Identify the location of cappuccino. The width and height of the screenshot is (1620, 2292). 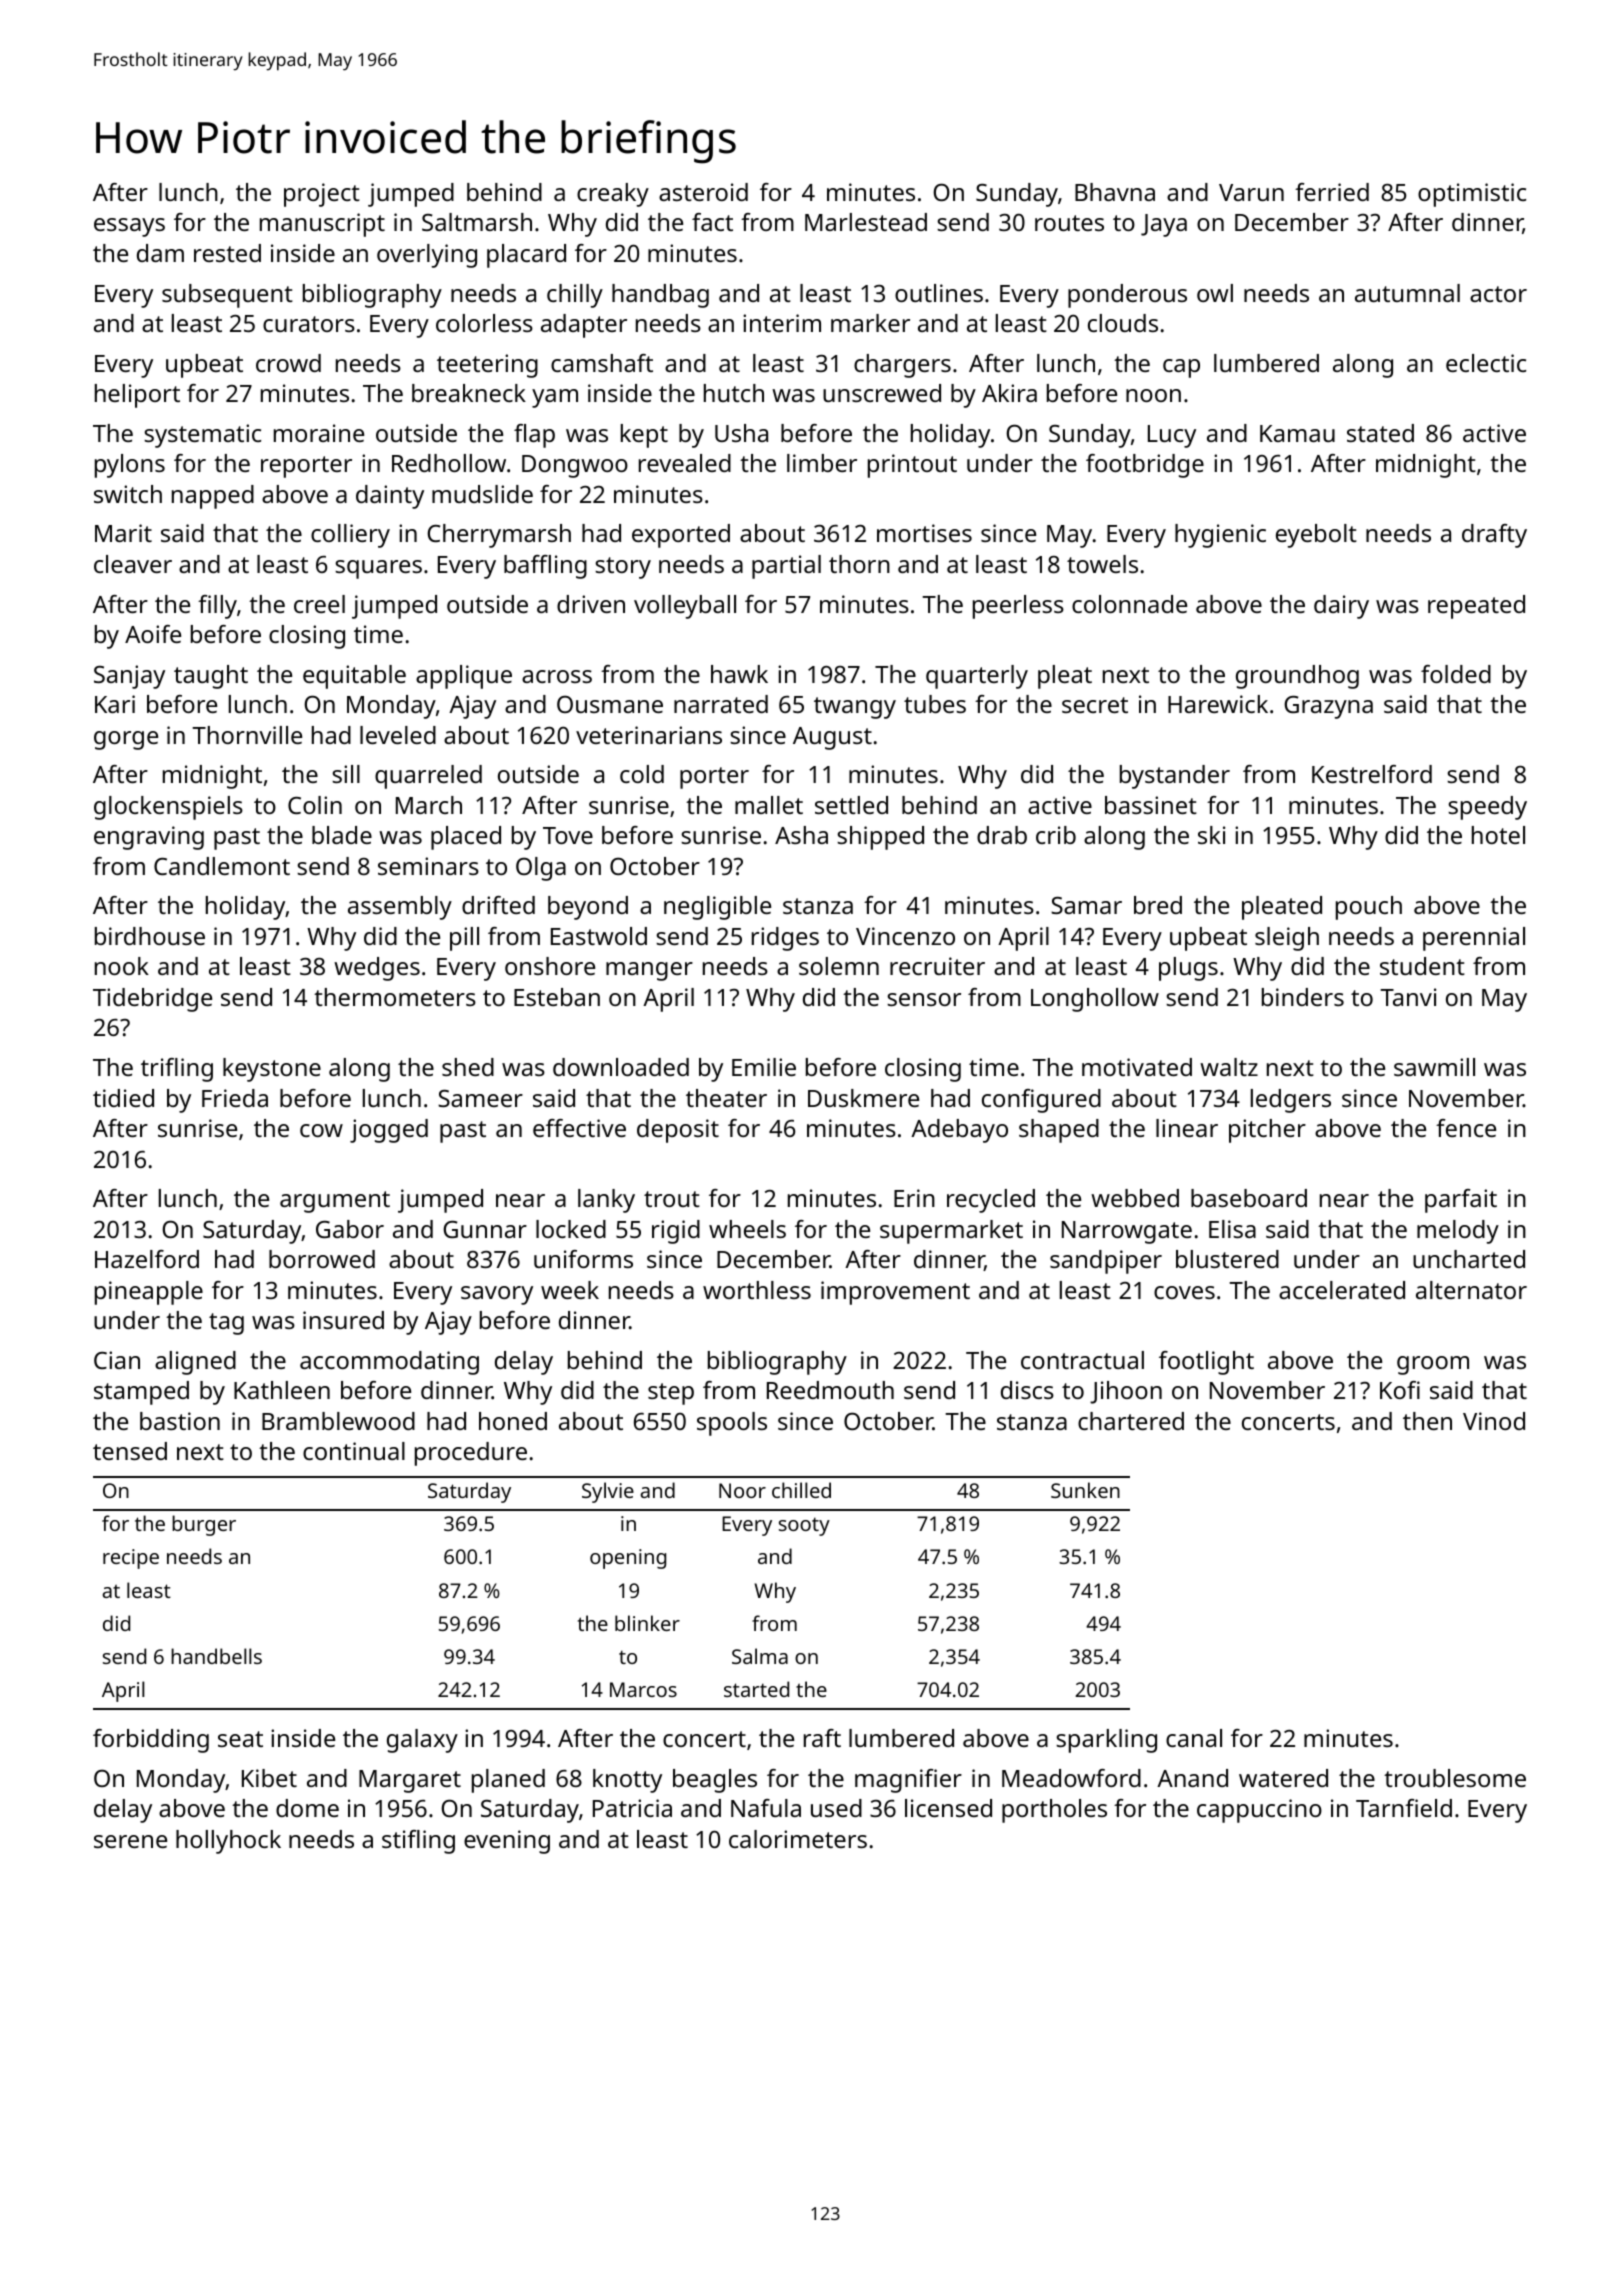
(1259, 1811).
